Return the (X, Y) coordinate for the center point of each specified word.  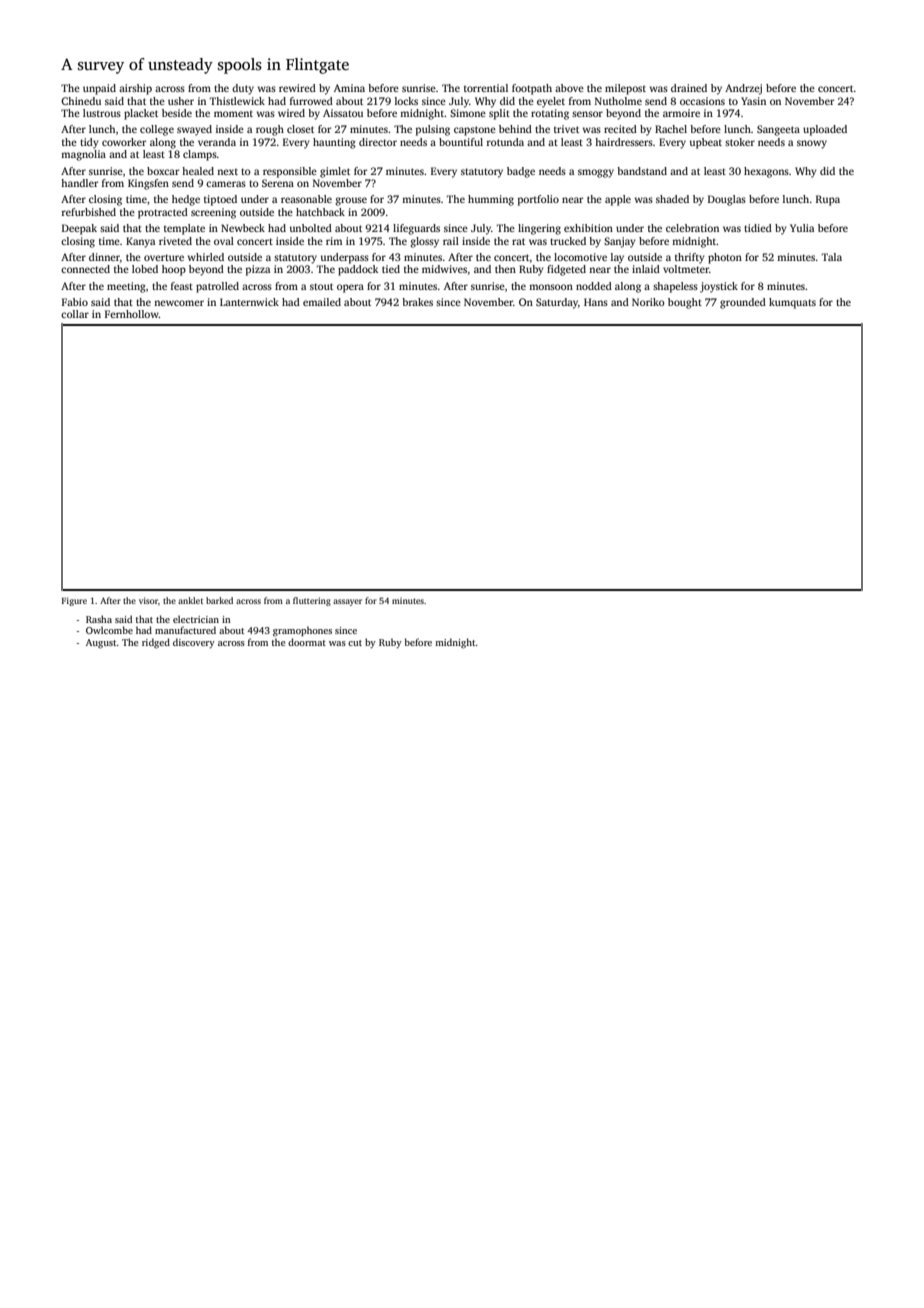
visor (148, 600)
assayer (347, 602)
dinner (104, 257)
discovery (194, 643)
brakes (417, 302)
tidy (89, 143)
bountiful (461, 142)
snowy (812, 144)
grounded (743, 303)
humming (491, 200)
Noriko (648, 302)
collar (75, 314)
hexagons (766, 172)
